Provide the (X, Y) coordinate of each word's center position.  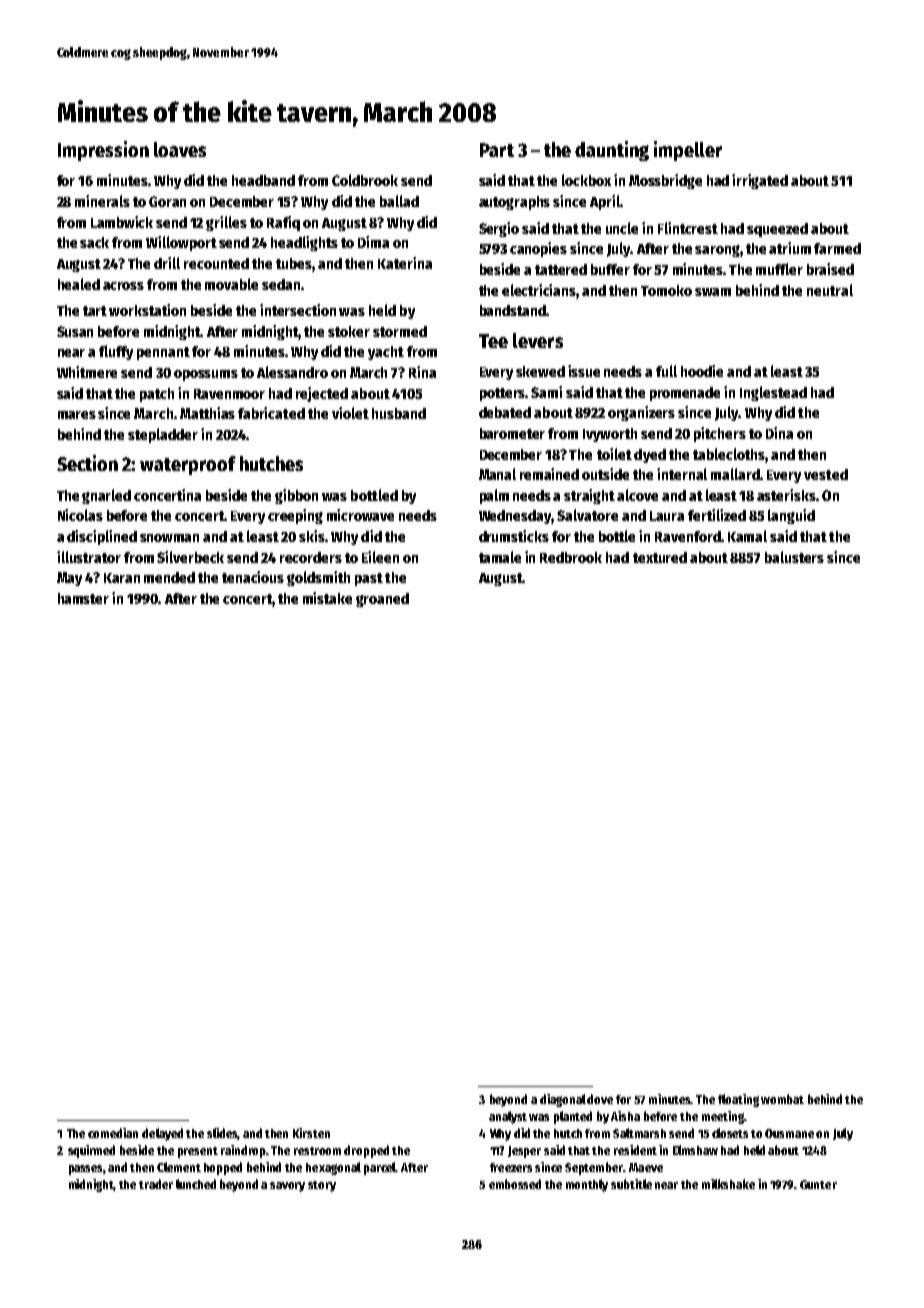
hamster (83, 598)
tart (95, 311)
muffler (779, 269)
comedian (113, 1133)
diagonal (563, 1100)
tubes (294, 265)
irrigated (760, 181)
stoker (349, 331)
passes (86, 1170)
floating (738, 1100)
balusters (794, 557)
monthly (587, 1185)
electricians (539, 290)
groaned (382, 600)
